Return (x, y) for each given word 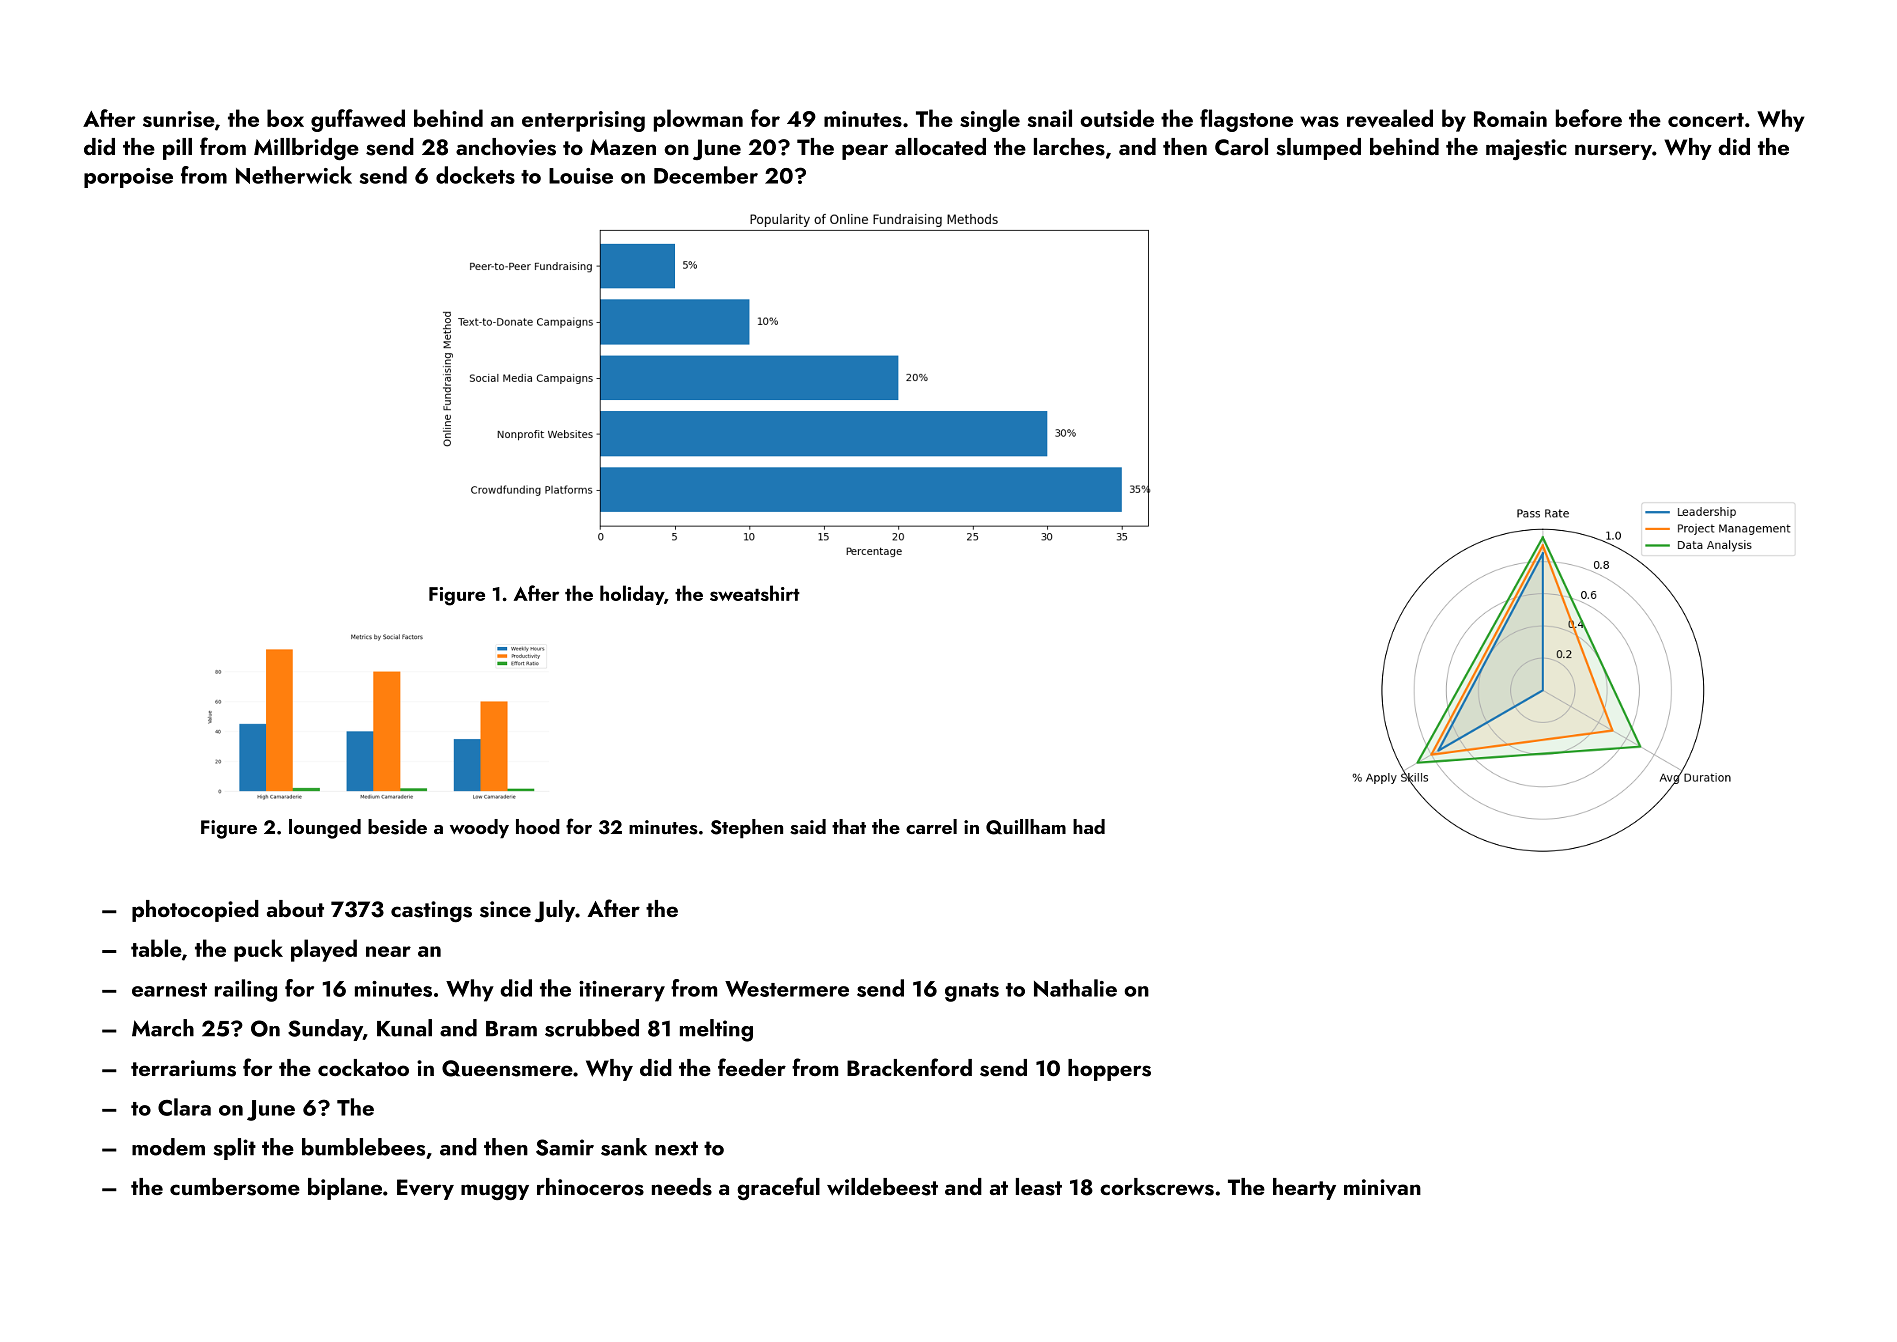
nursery (1613, 152)
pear (865, 152)
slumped (1318, 149)
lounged (325, 829)
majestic (1526, 149)
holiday (632, 595)
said (808, 827)
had (1089, 826)
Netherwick (294, 175)
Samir (565, 1147)
